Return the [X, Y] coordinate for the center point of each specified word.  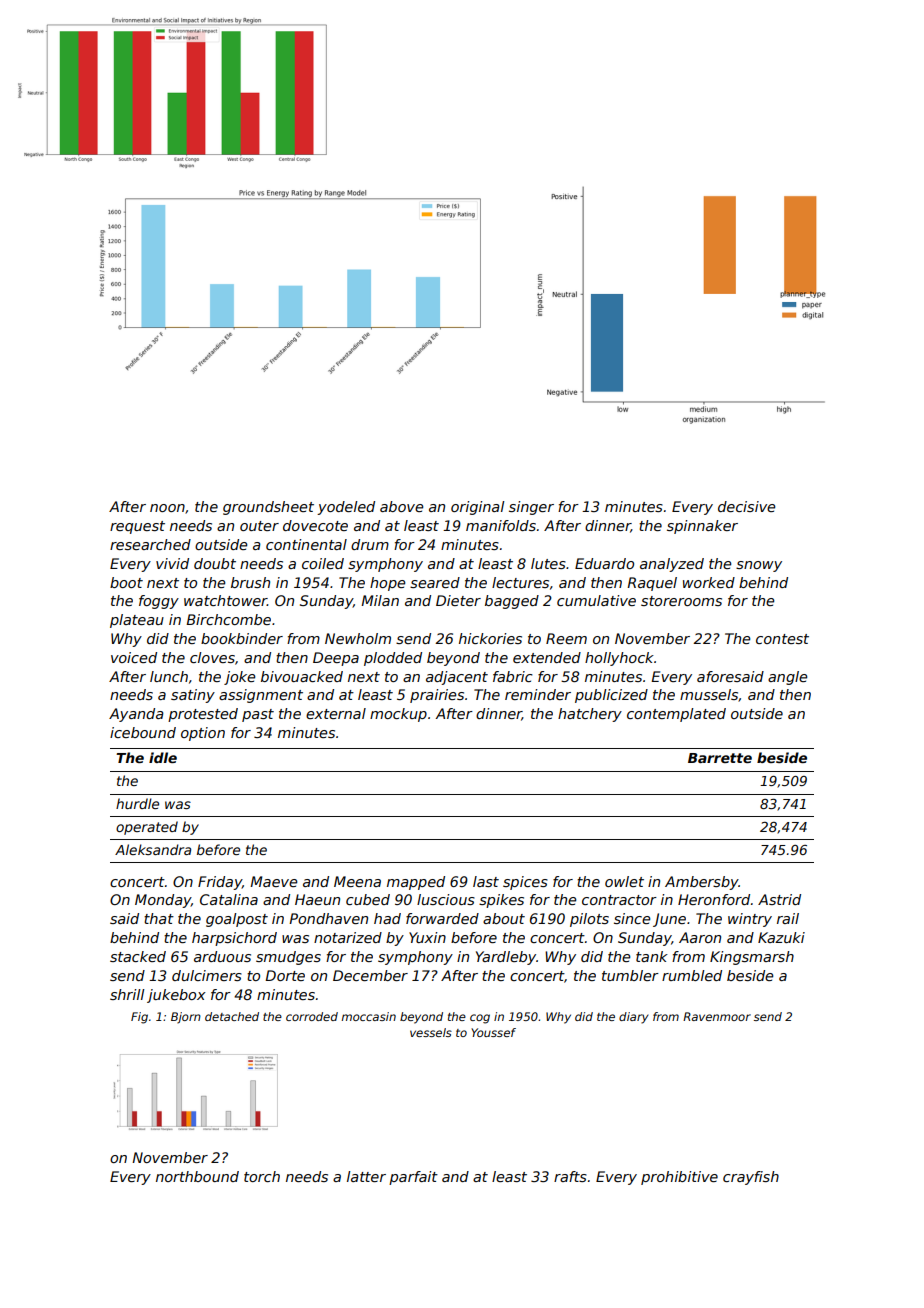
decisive [746, 506]
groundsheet [268, 508]
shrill [127, 994]
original [477, 508]
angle [787, 678]
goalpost [237, 920]
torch [262, 1176]
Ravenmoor [717, 1016]
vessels [431, 1032]
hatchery [590, 715]
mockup [398, 715]
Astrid [779, 899]
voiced [134, 657]
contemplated [676, 715]
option [203, 734]
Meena [357, 881]
